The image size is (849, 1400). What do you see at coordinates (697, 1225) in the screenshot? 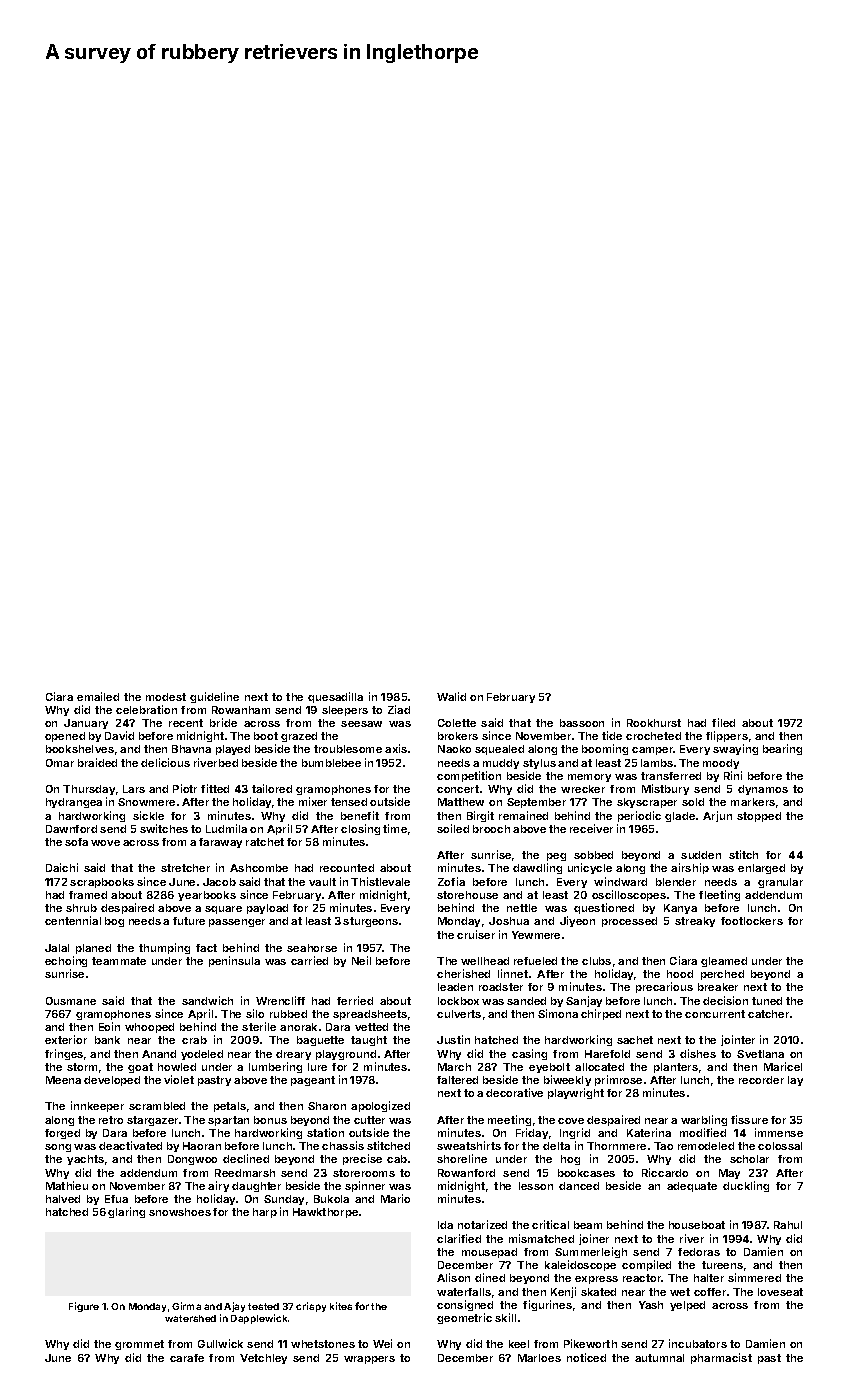
I see `houseboat` at bounding box center [697, 1225].
